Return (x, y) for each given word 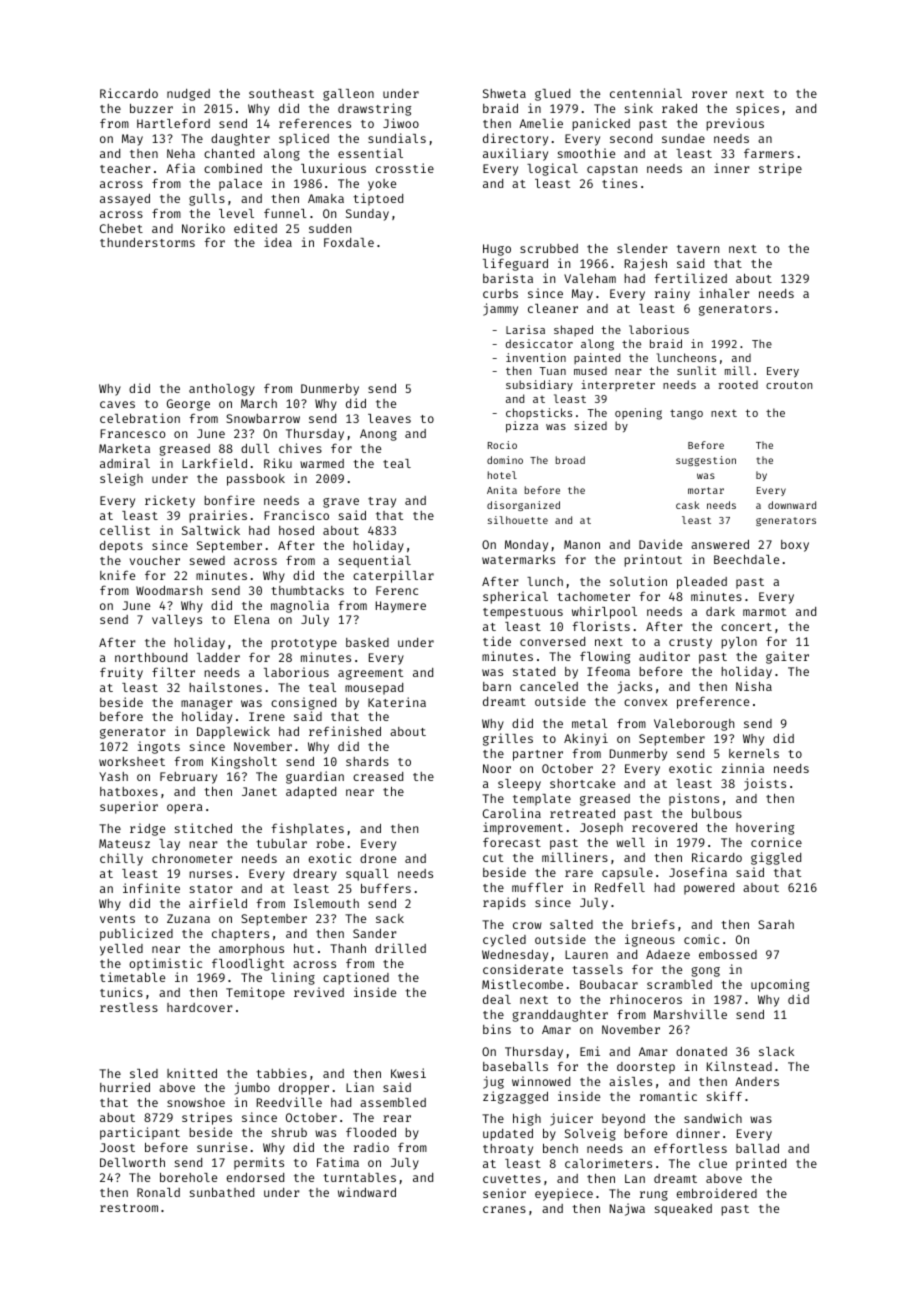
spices (757, 109)
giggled (776, 858)
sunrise (222, 1147)
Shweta (504, 93)
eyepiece (564, 1194)
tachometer (593, 596)
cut (493, 858)
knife (117, 575)
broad (570, 460)
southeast (281, 93)
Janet (259, 791)
